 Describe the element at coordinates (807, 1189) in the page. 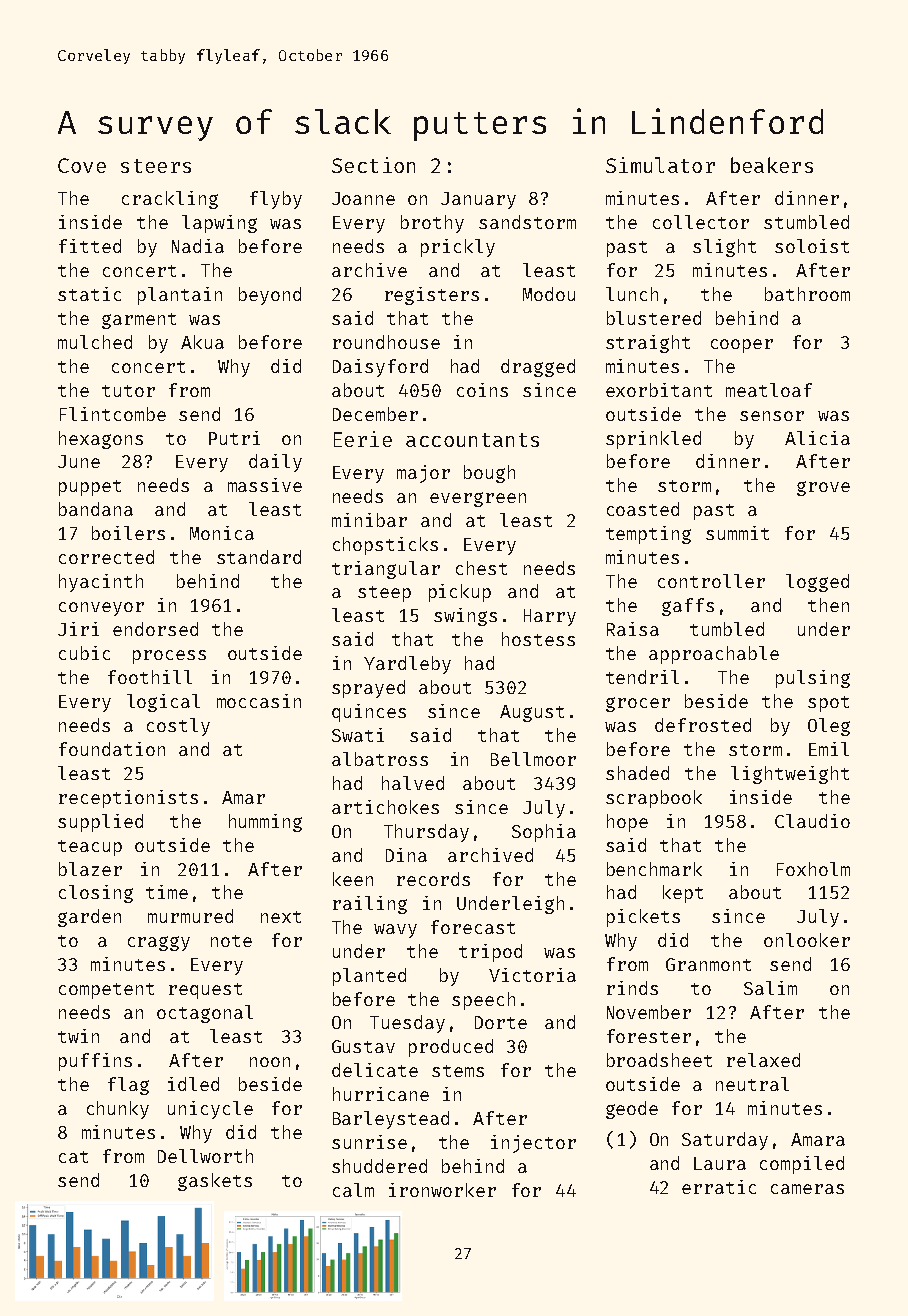

I see `cameras` at that location.
